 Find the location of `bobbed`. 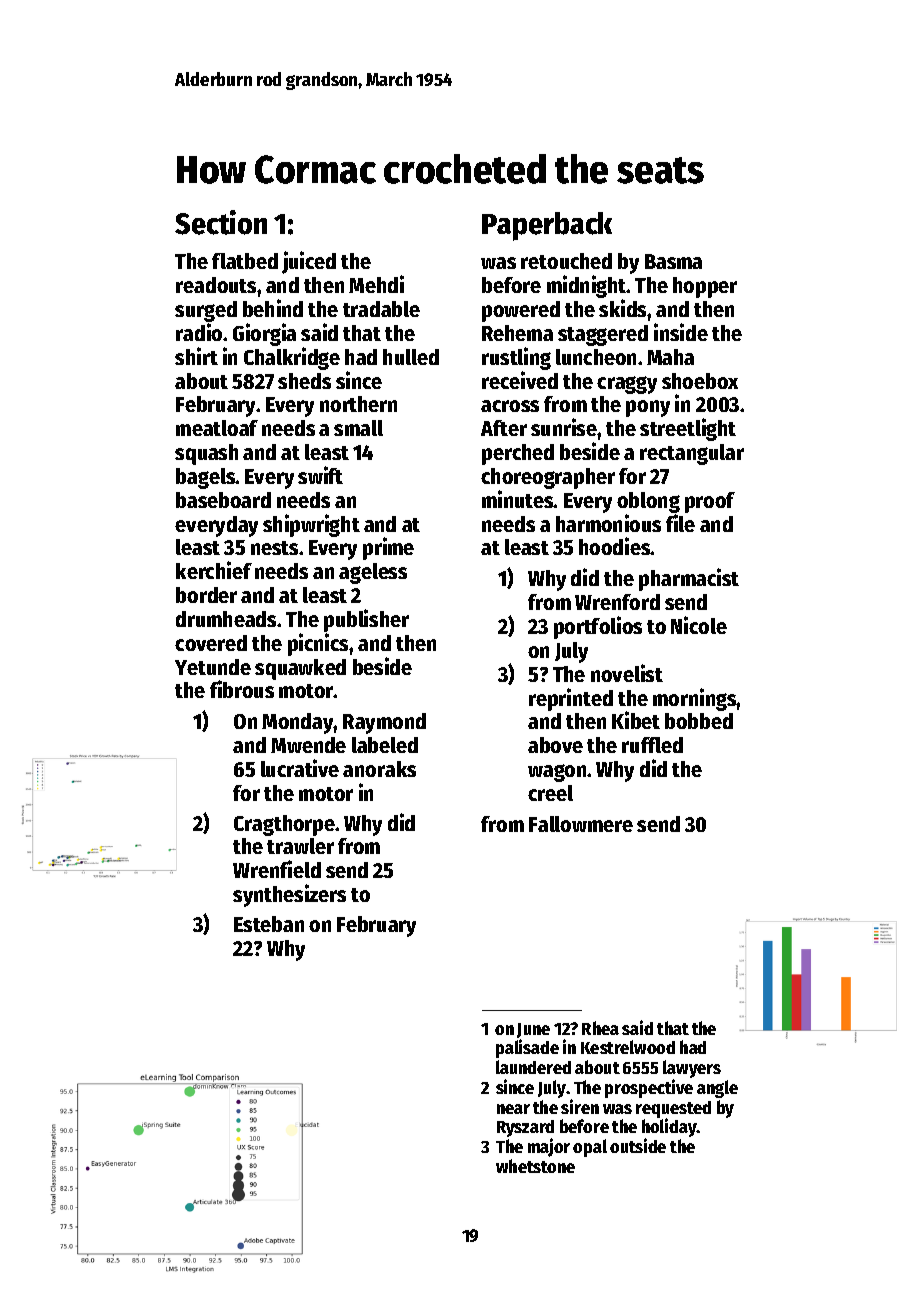

bobbed is located at coordinates (699, 721).
